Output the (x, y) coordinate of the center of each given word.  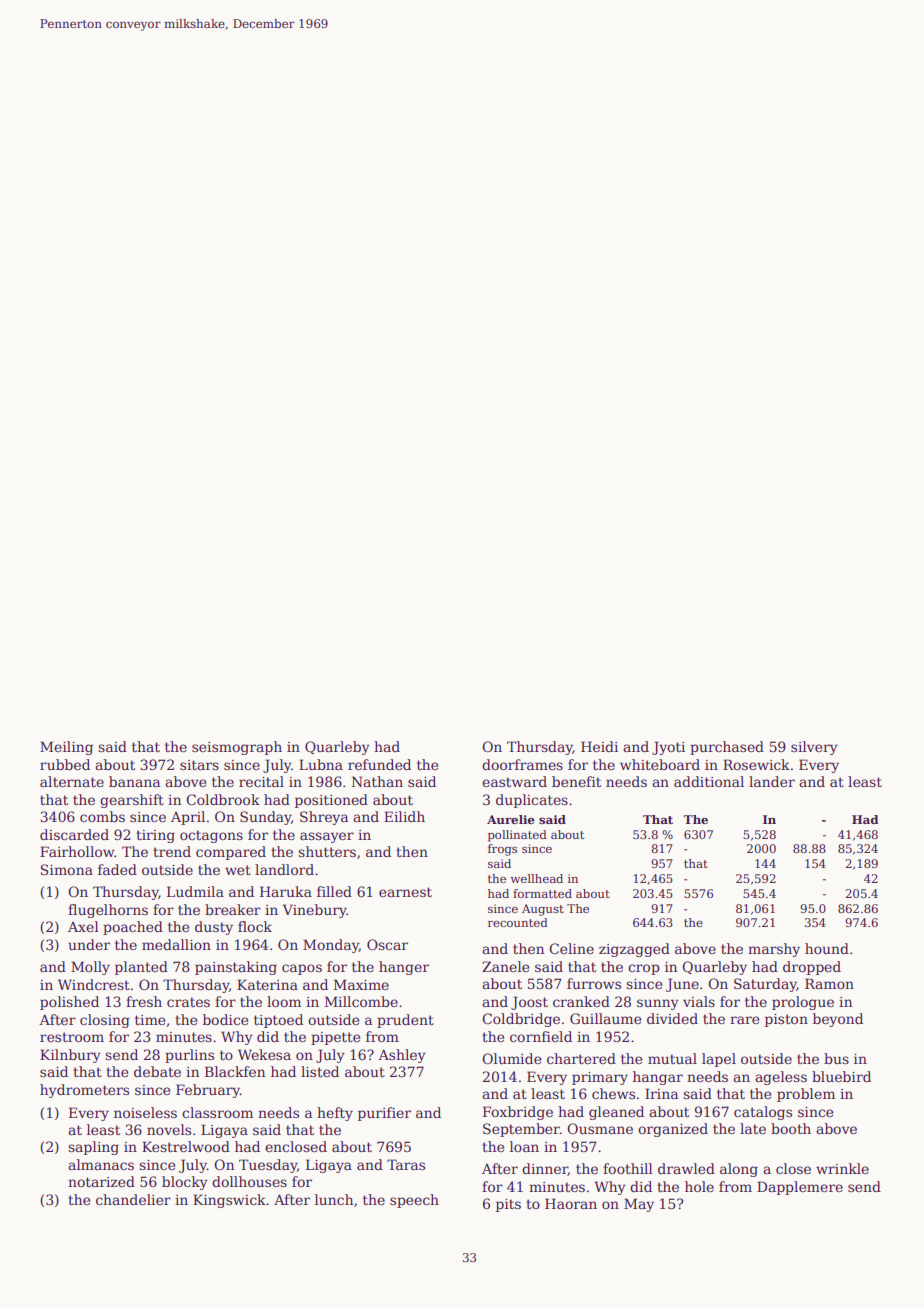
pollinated (517, 836)
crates (188, 1002)
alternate (72, 781)
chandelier (133, 1199)
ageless (781, 1078)
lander (772, 781)
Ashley (402, 1056)
